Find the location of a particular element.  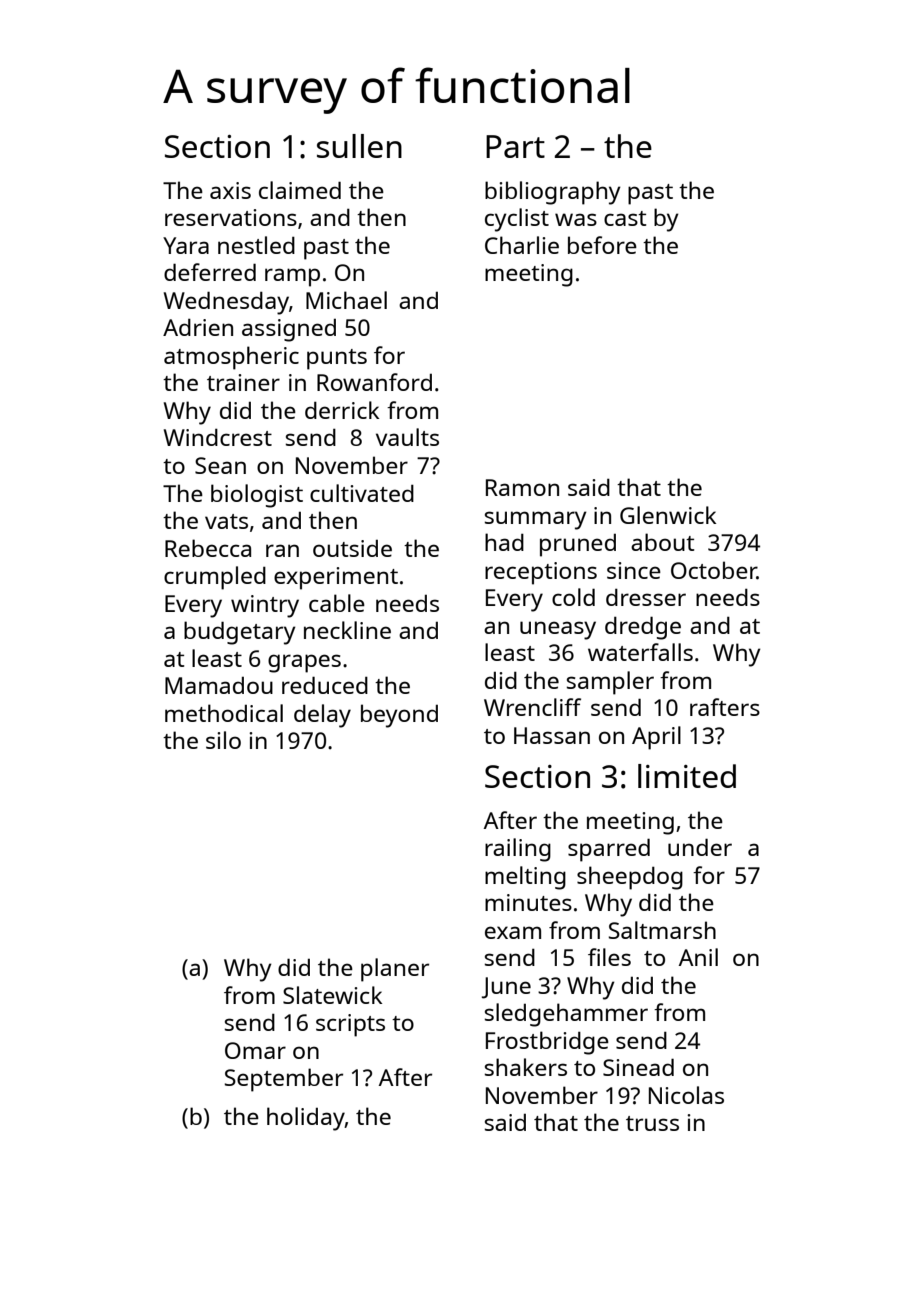

axis is located at coordinates (230, 190).
